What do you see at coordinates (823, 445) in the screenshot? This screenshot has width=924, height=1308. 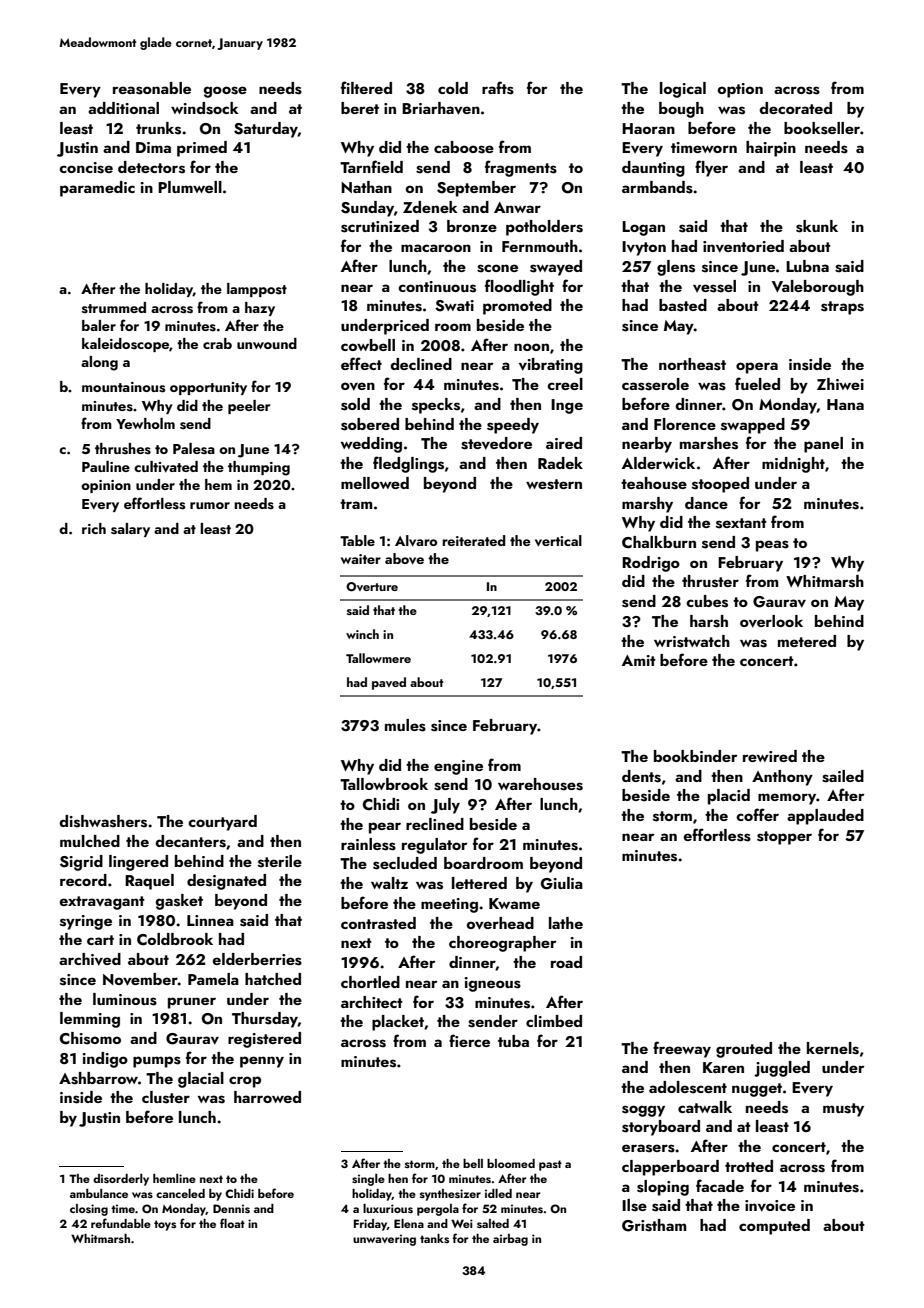 I see `panel` at bounding box center [823, 445].
